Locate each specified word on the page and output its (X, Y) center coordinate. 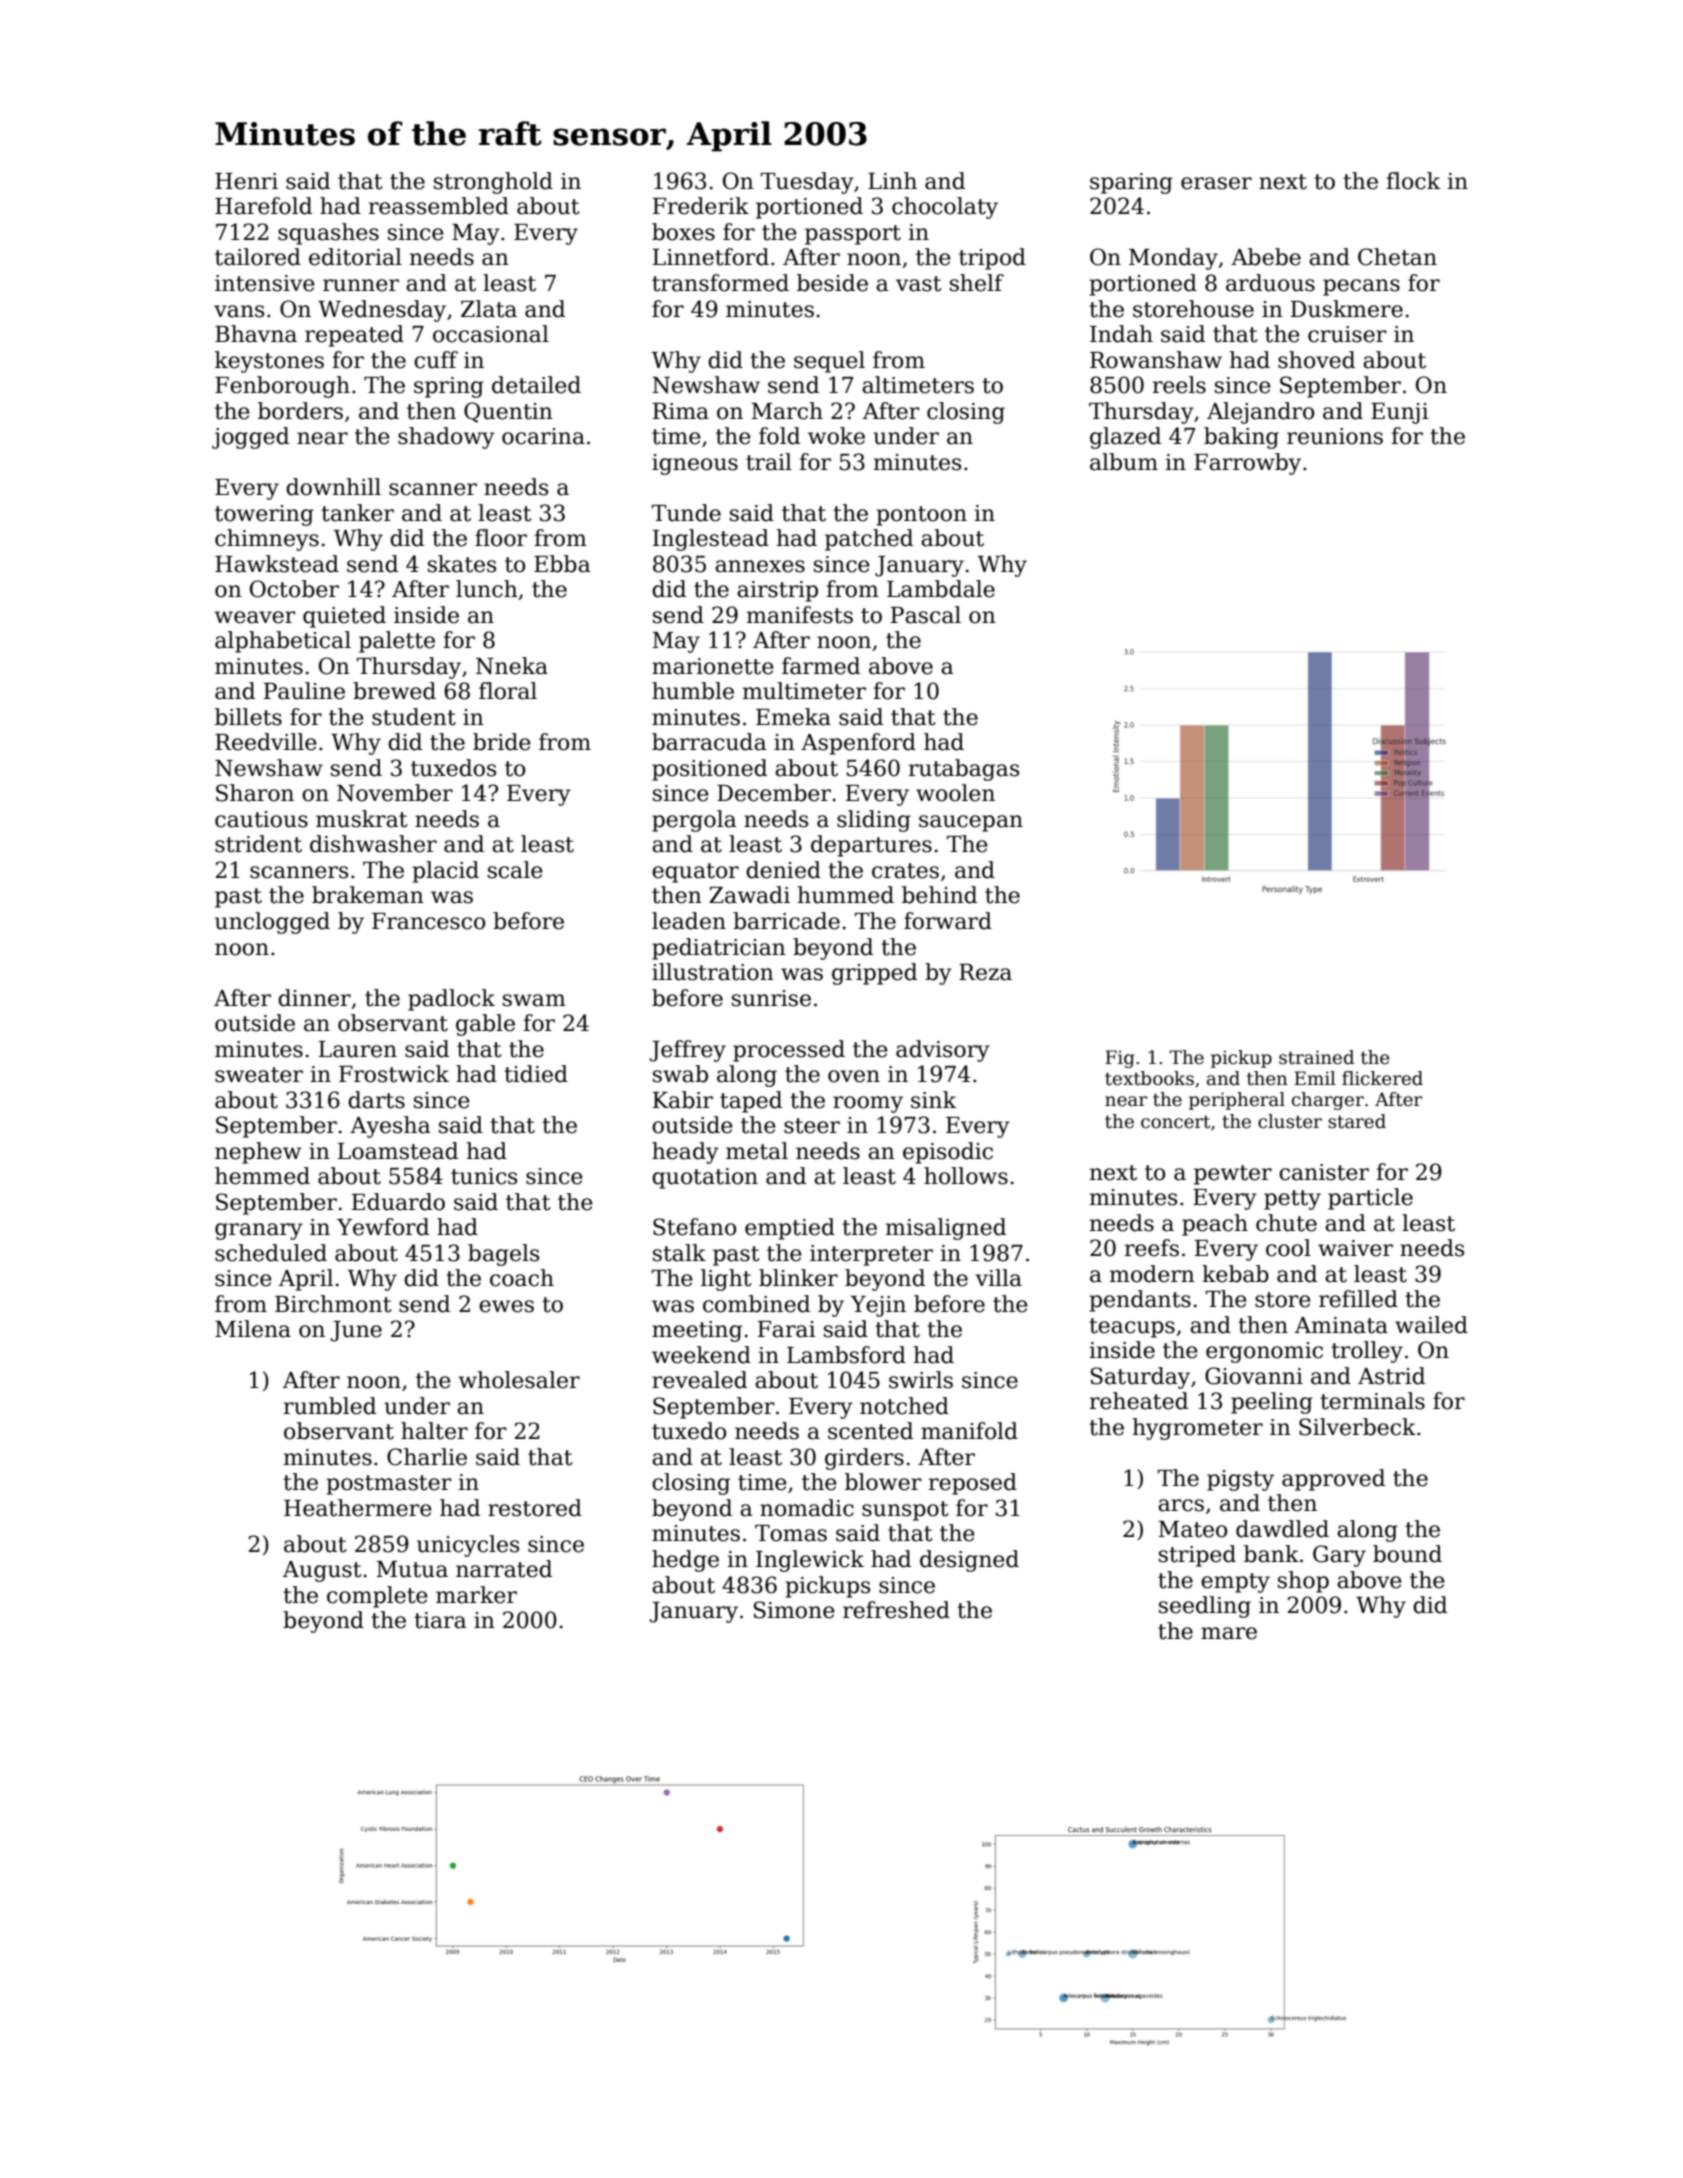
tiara (440, 1620)
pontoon (921, 516)
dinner (314, 998)
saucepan (971, 823)
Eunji (1400, 413)
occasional (491, 334)
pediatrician (719, 949)
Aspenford (858, 744)
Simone (794, 1610)
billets (248, 717)
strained (1316, 1057)
